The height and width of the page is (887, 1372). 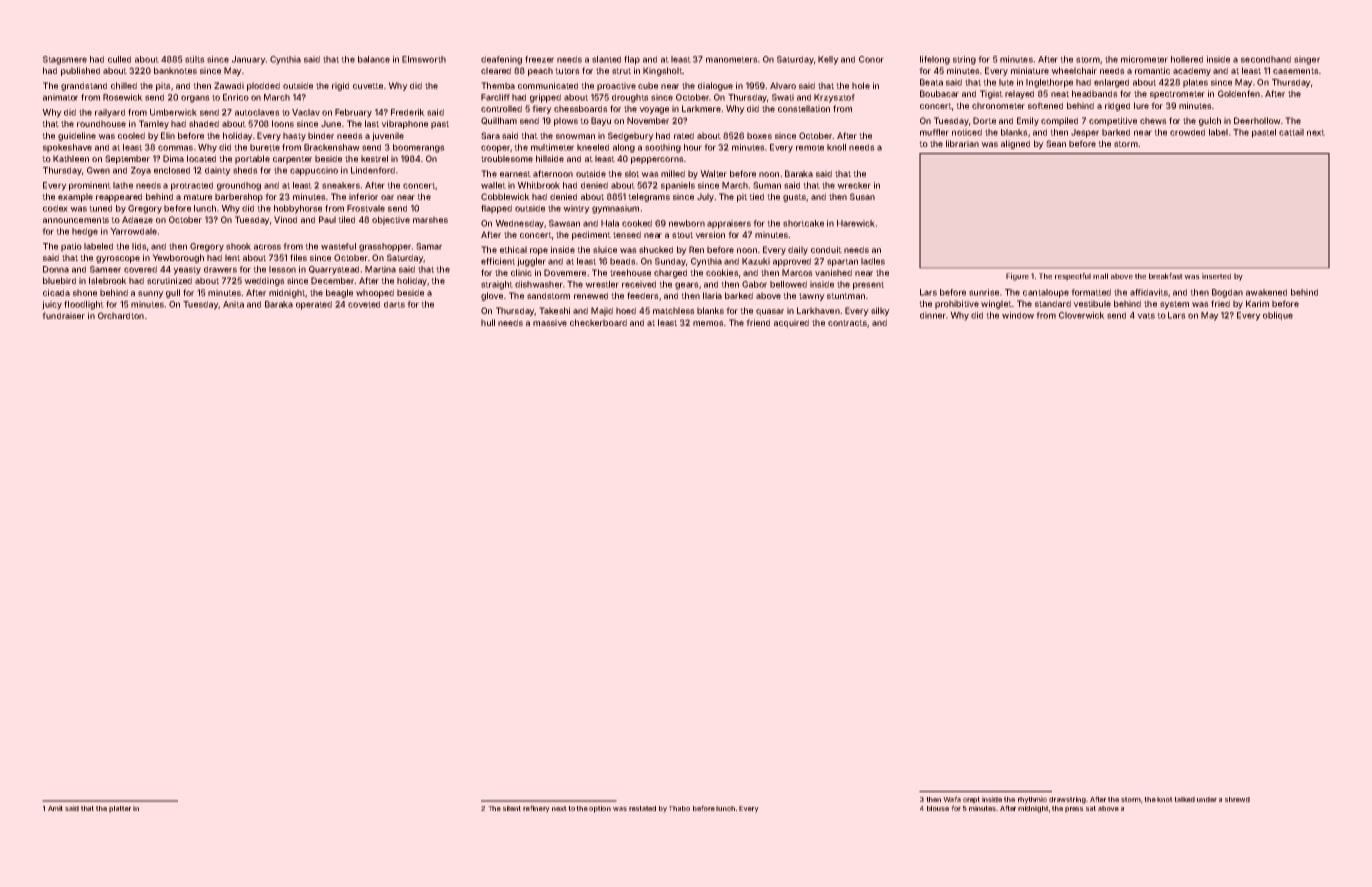 I want to click on Thabo, so click(x=679, y=808).
